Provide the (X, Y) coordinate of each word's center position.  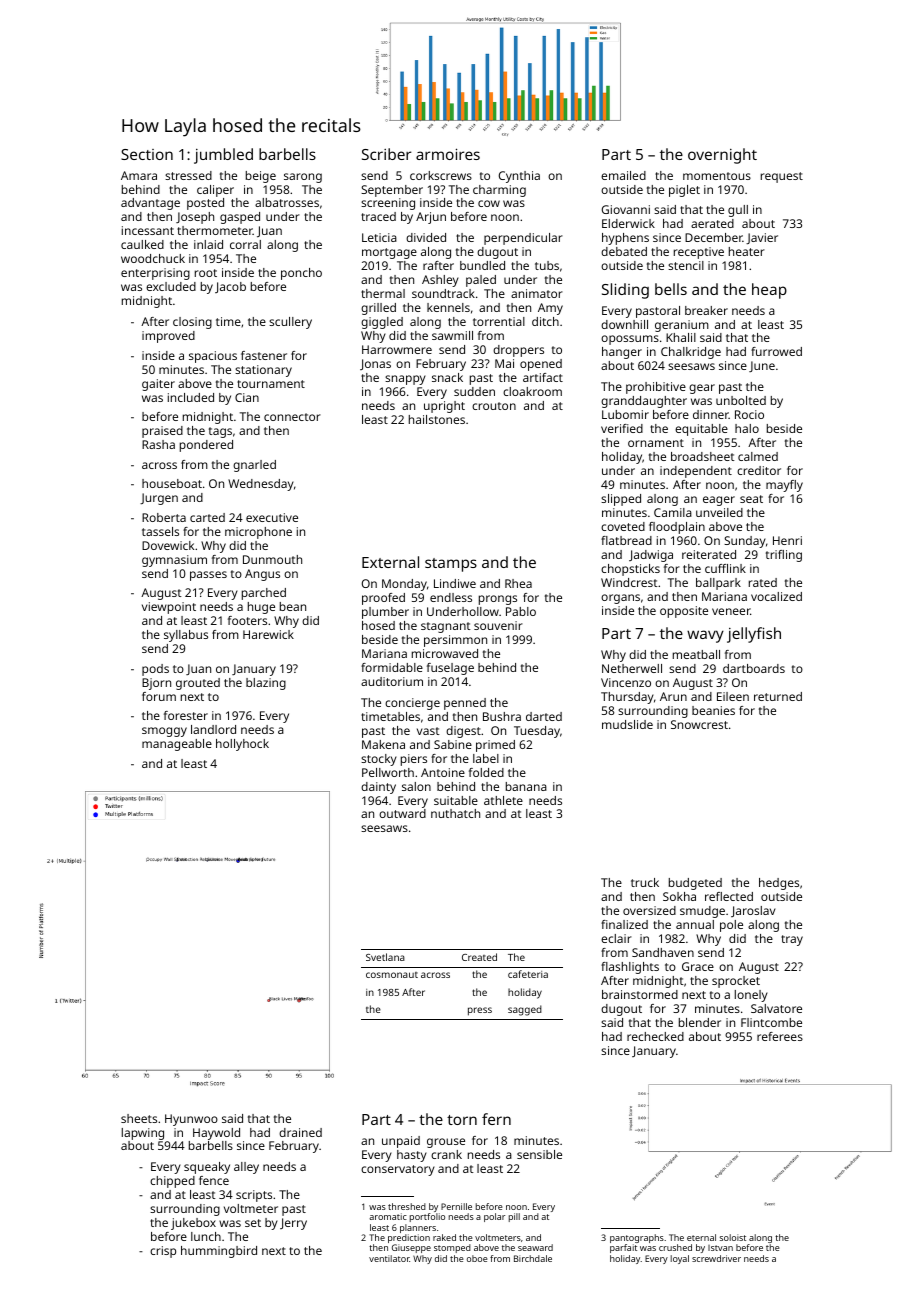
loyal (680, 1259)
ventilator (389, 1258)
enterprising (155, 274)
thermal (383, 293)
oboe (477, 1258)
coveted (623, 526)
